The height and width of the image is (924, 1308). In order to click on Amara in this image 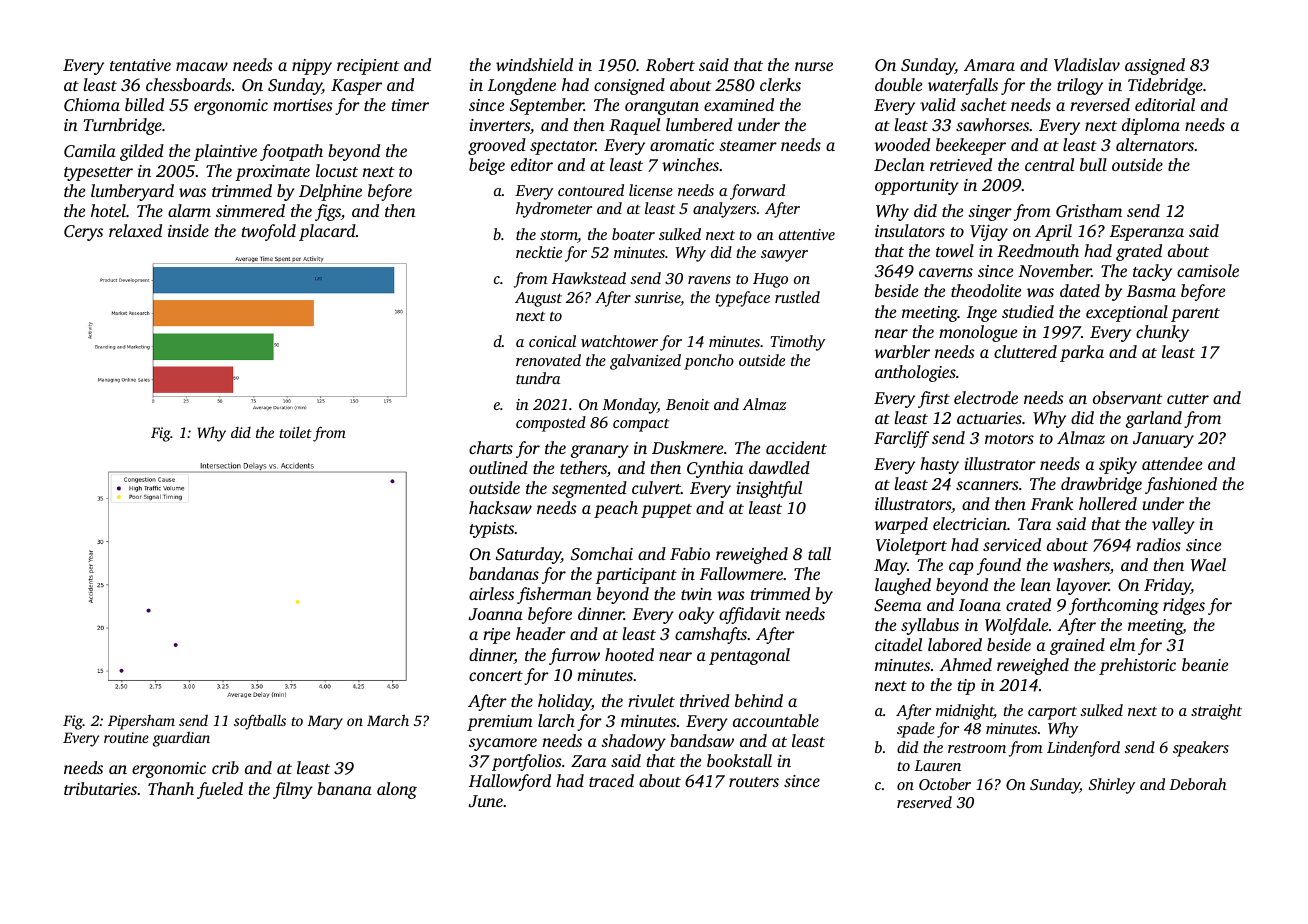, I will do `click(989, 65)`.
